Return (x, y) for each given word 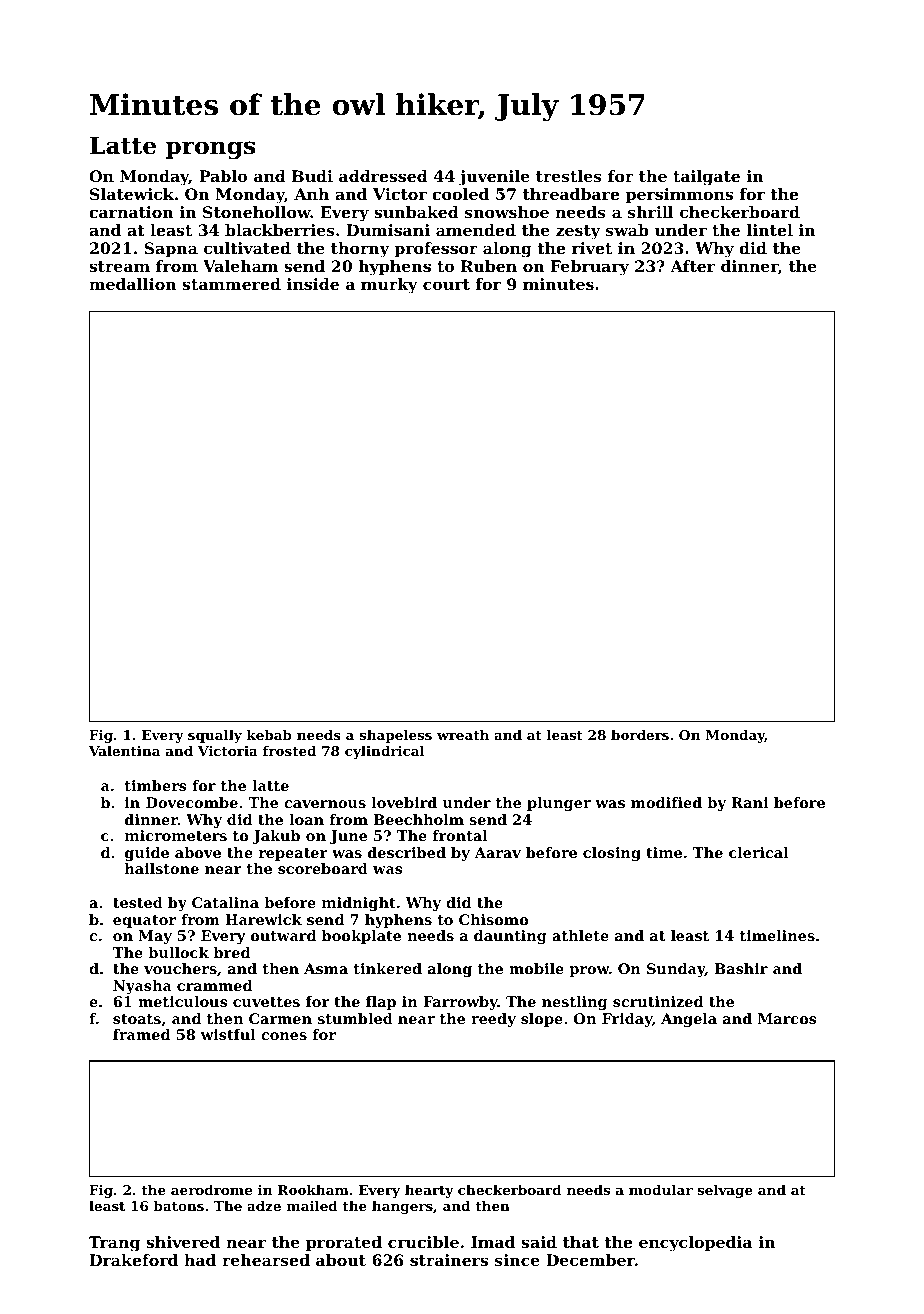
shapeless (395, 736)
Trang (114, 1244)
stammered (231, 284)
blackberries (280, 230)
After (692, 266)
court (446, 284)
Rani (750, 802)
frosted (289, 750)
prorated (344, 1244)
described (407, 852)
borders (640, 734)
